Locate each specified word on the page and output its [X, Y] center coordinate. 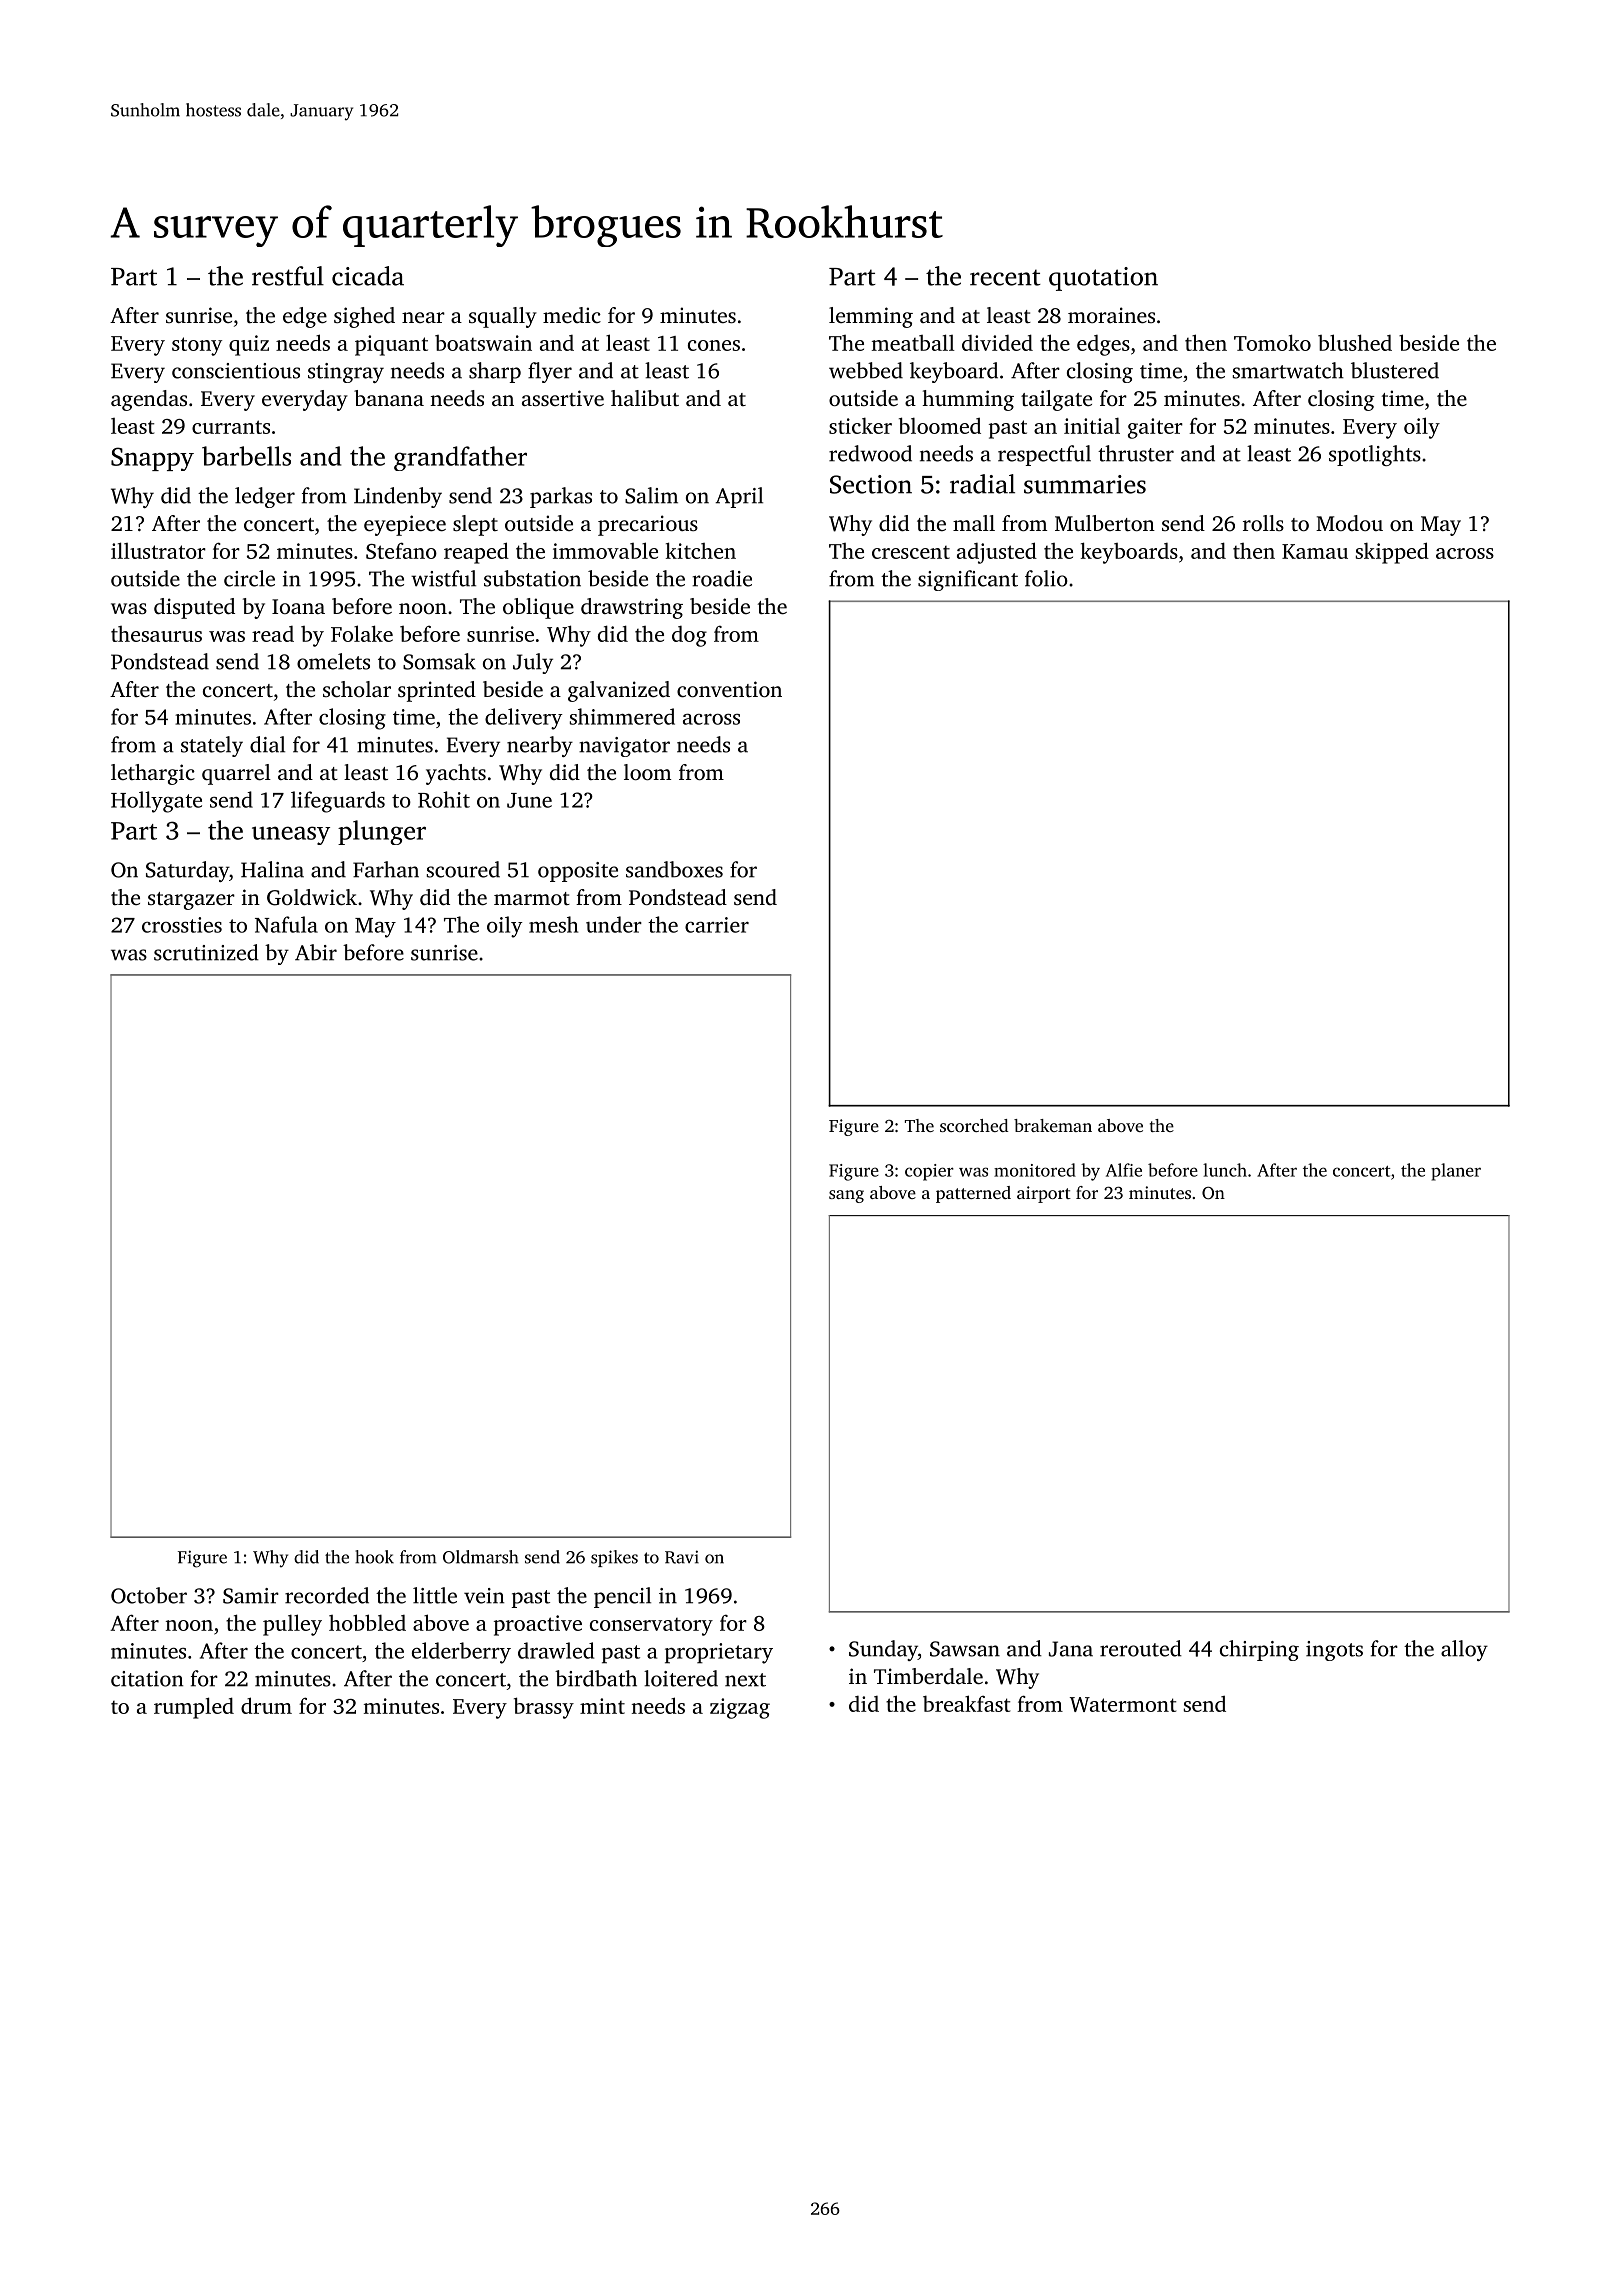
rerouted [1141, 1648]
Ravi [682, 1557]
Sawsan [965, 1649]
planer [1456, 1172]
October [149, 1595]
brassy [544, 1708]
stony [197, 346]
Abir [316, 952]
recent [1005, 277]
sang [846, 1196]
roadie [722, 578]
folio [1046, 578]
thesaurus [156, 634]
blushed [1355, 342]
